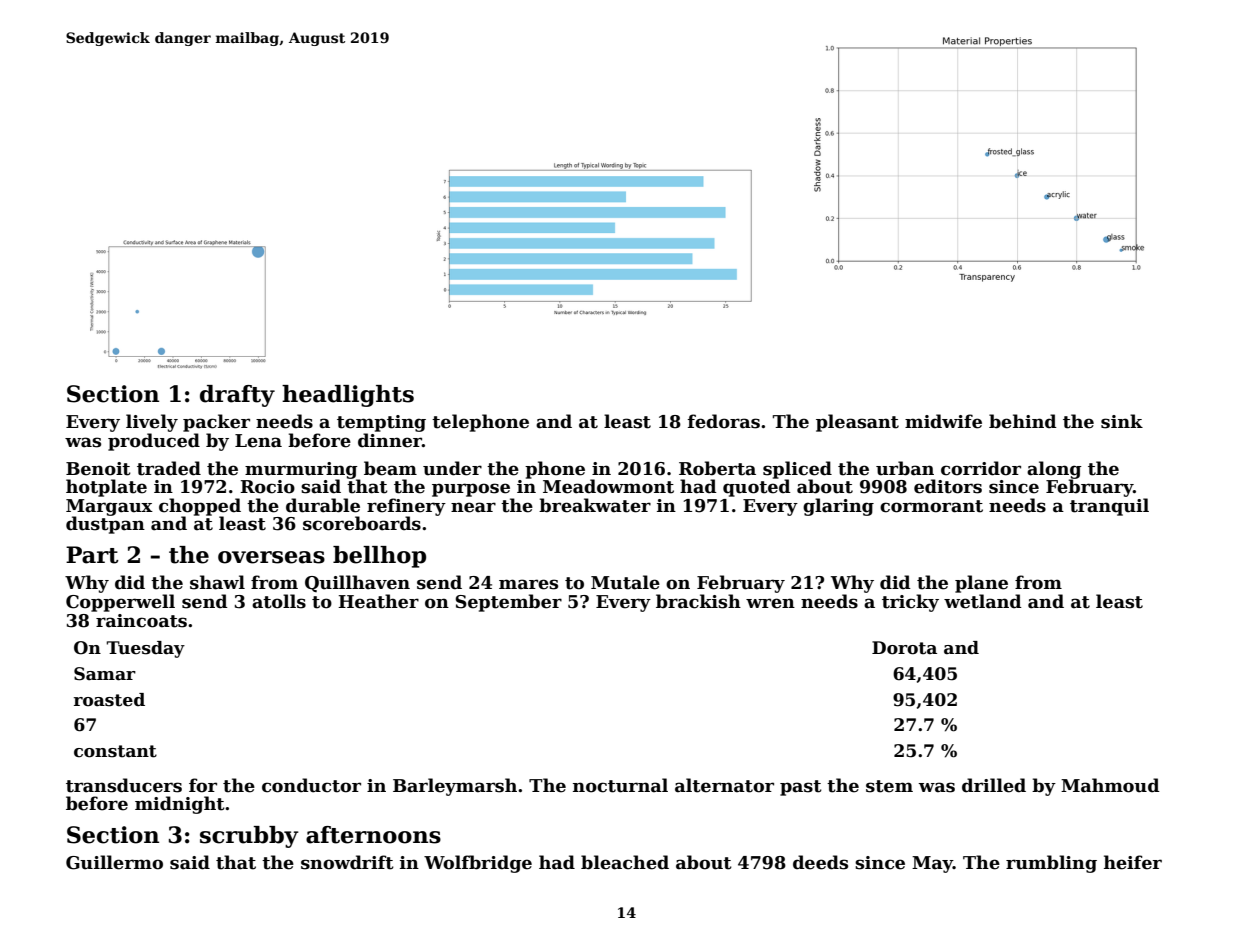 The width and height of the screenshot is (1233, 952). Describe the element at coordinates (237, 396) in the screenshot. I see `drafty` at that location.
